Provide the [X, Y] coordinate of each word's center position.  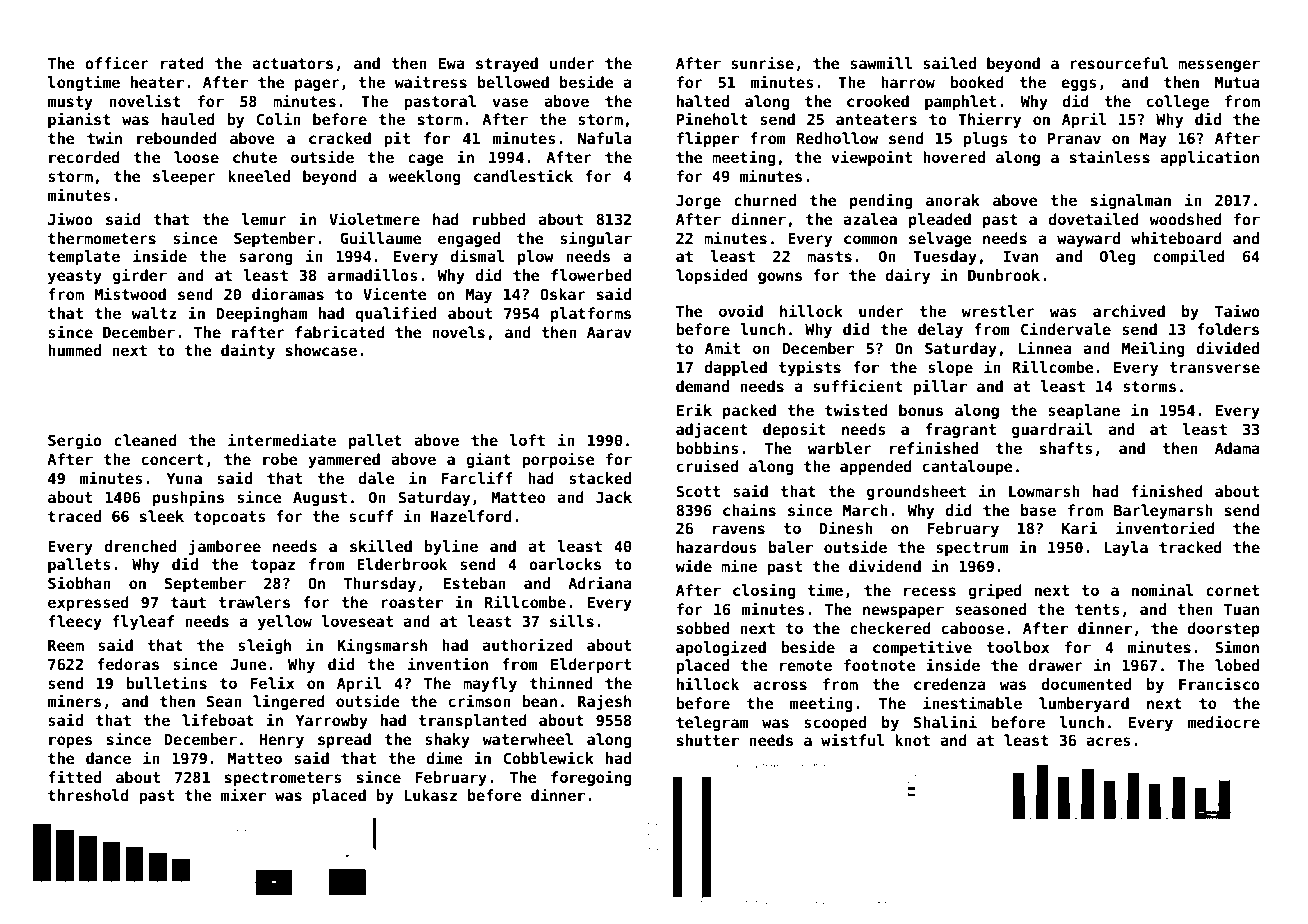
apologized [721, 648]
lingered [289, 702]
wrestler [998, 311]
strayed [507, 64]
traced [74, 516]
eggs [1079, 85]
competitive [922, 648]
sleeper [184, 177]
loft [527, 440]
